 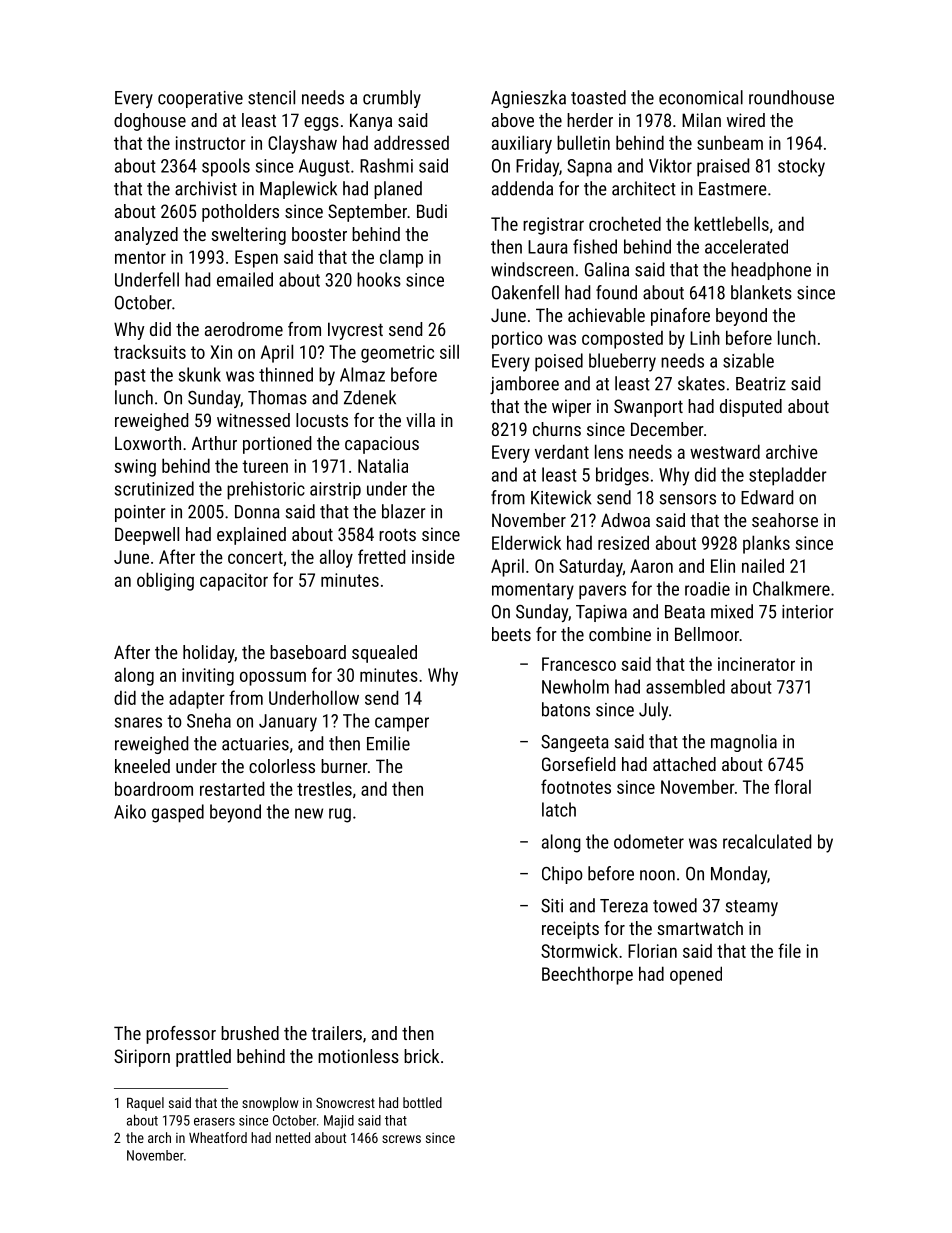 What do you see at coordinates (203, 1058) in the document?
I see `prattled` at bounding box center [203, 1058].
